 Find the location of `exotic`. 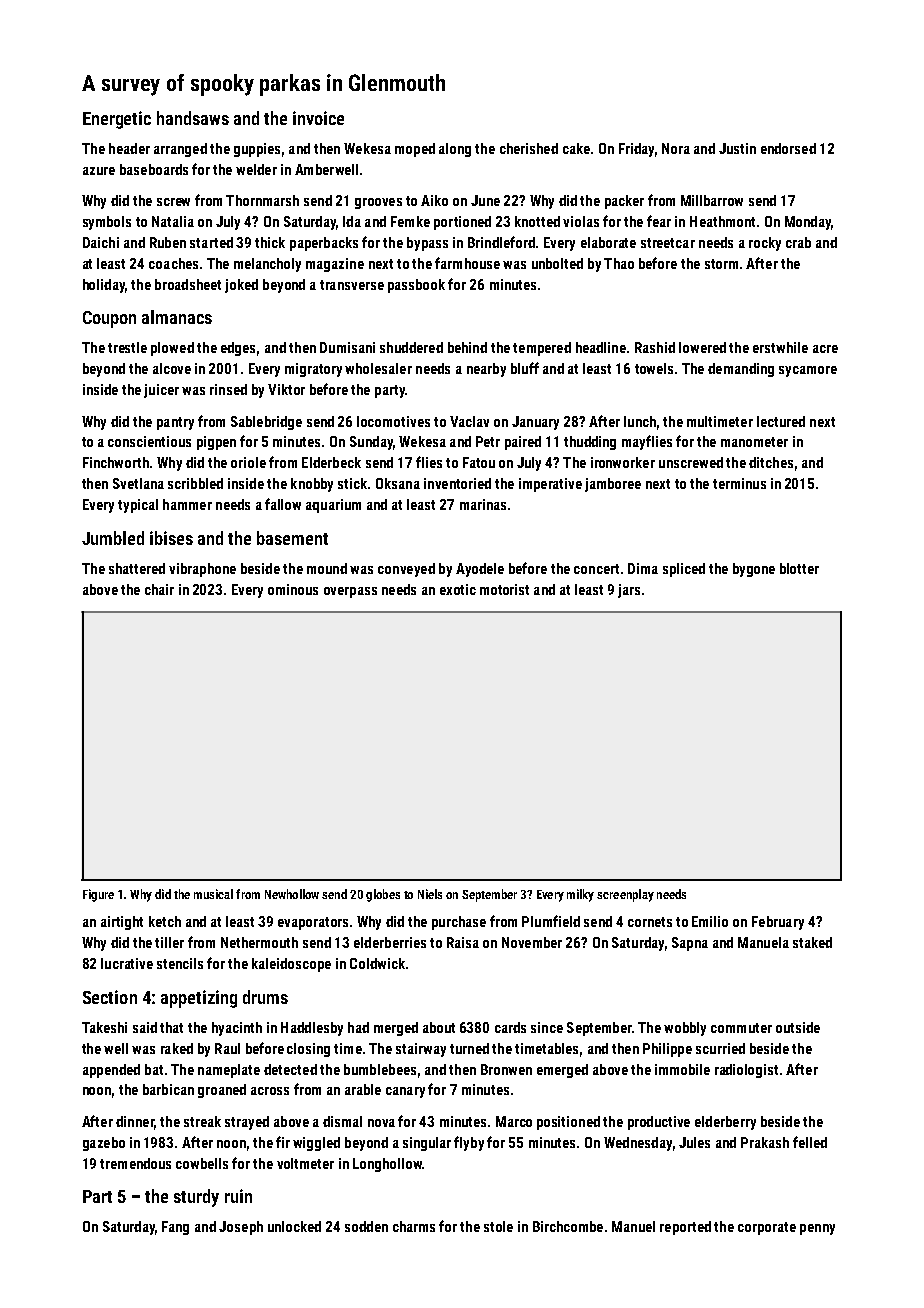

exotic is located at coordinates (458, 589).
